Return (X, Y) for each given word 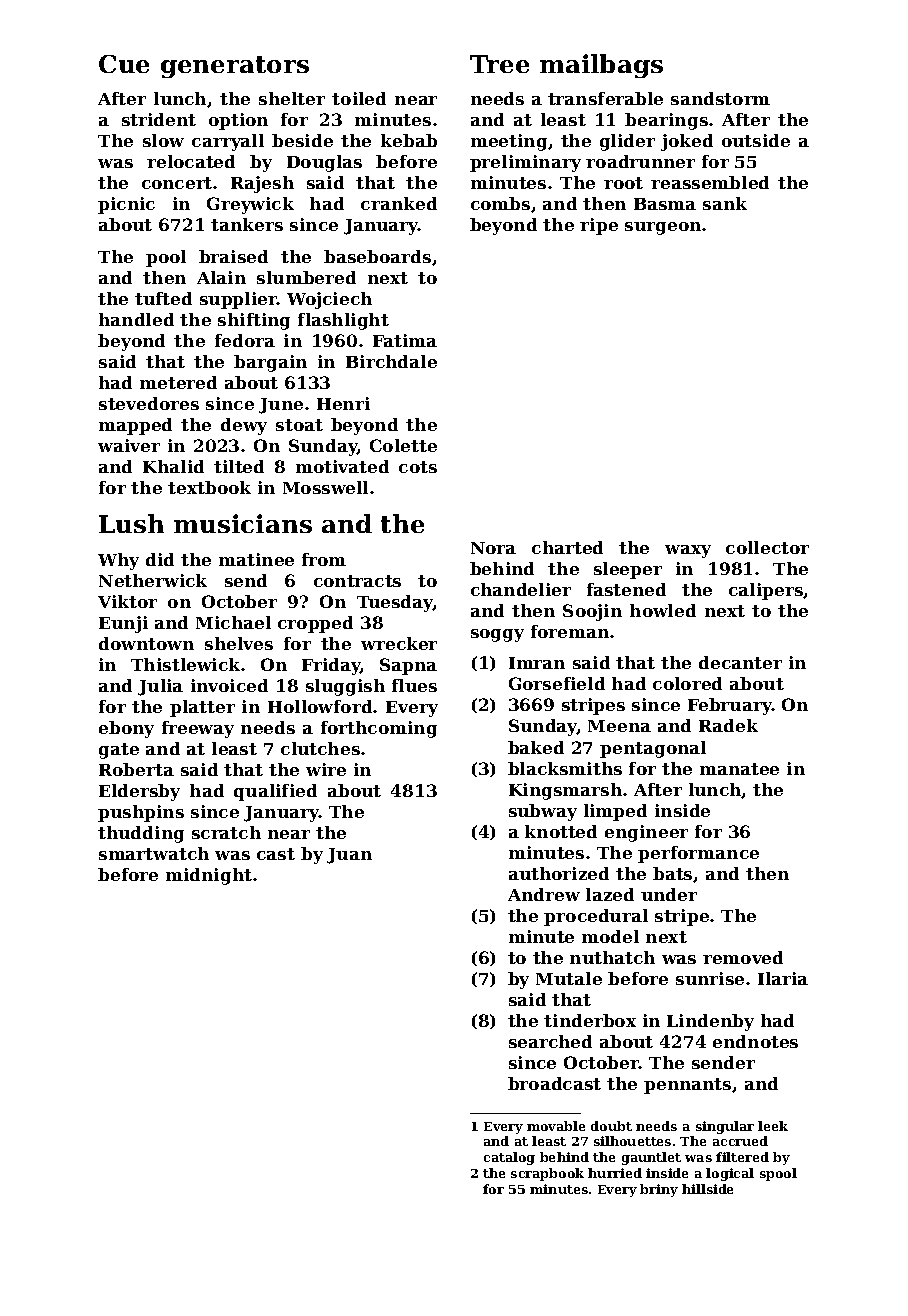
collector (767, 547)
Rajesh (262, 184)
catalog (509, 1158)
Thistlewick (185, 664)
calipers (766, 591)
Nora (493, 548)
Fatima (405, 340)
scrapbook (547, 1174)
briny (659, 1190)
